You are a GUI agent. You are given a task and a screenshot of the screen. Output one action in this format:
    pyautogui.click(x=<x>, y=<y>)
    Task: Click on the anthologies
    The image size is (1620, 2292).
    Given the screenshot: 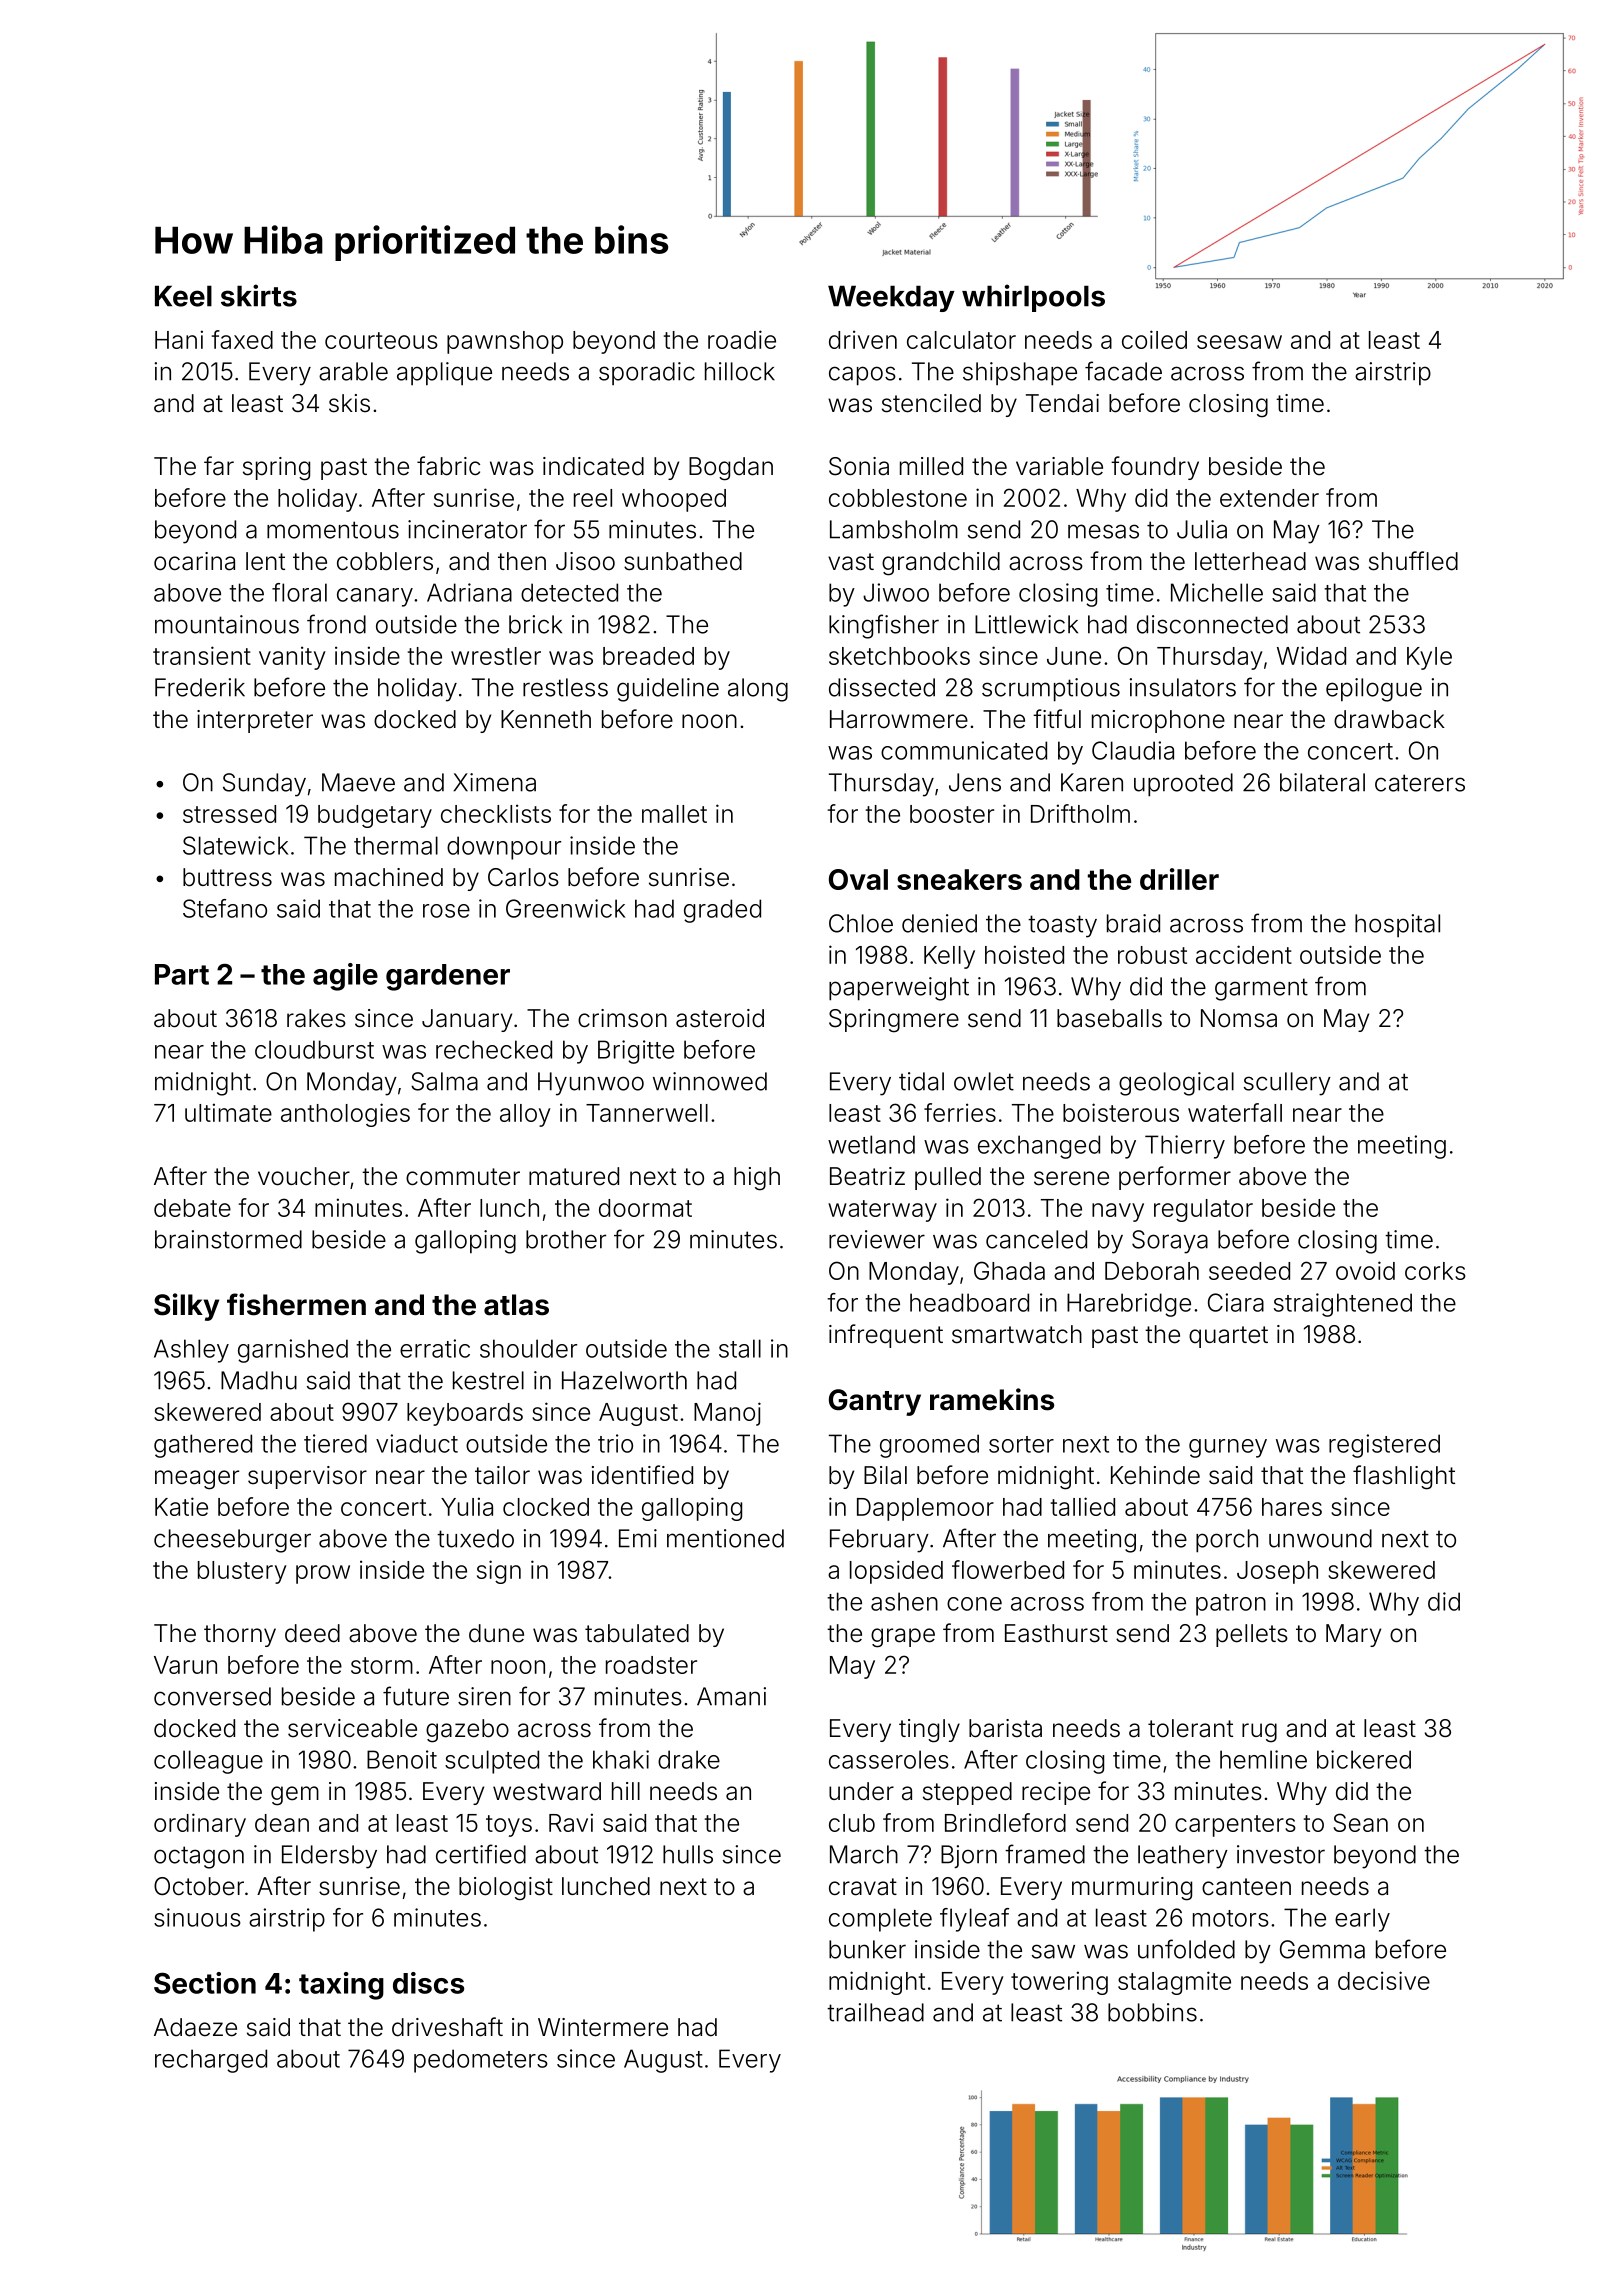 What is the action you would take?
    pyautogui.click(x=345, y=1115)
